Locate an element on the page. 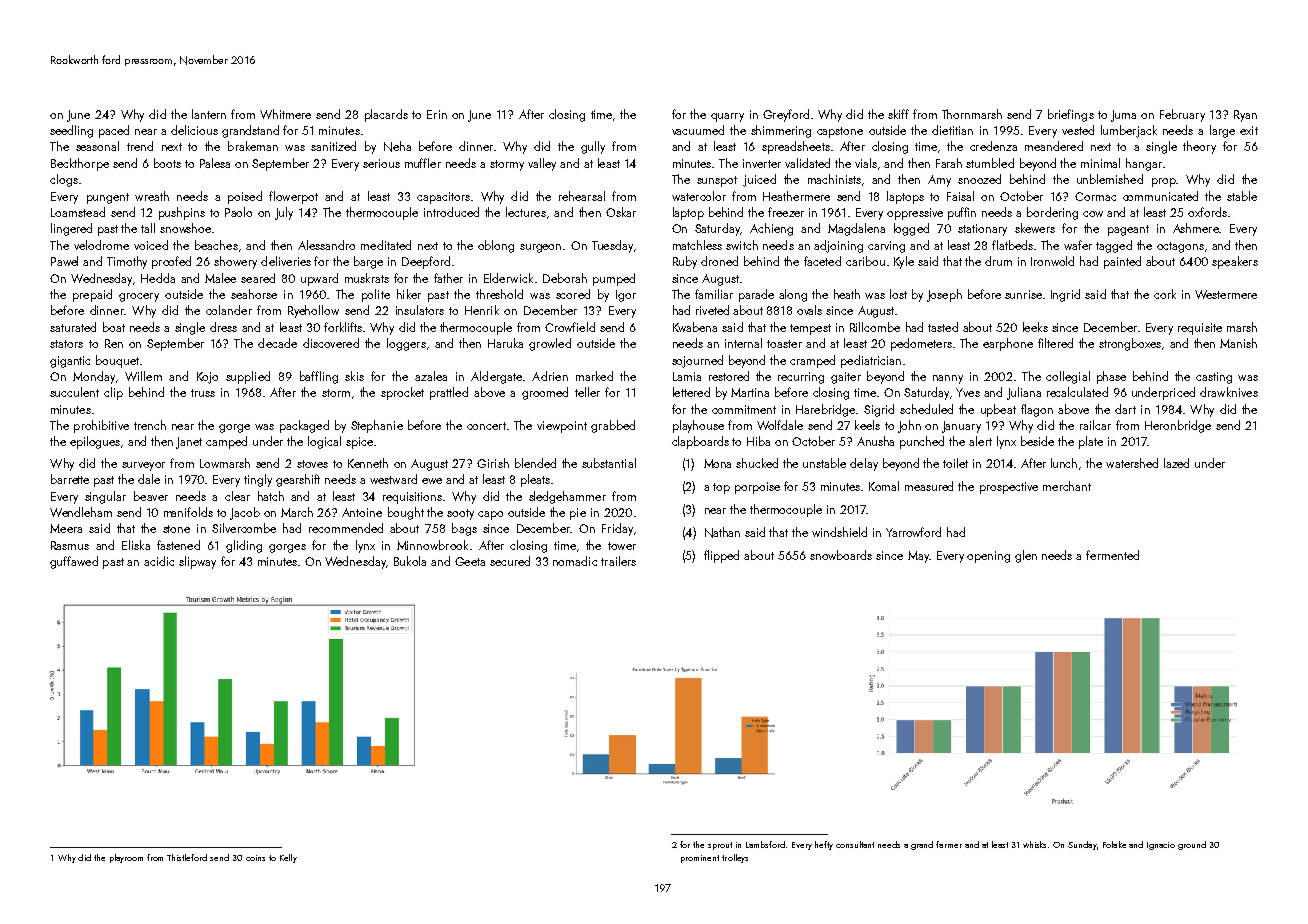  Kelly is located at coordinates (288, 858).
